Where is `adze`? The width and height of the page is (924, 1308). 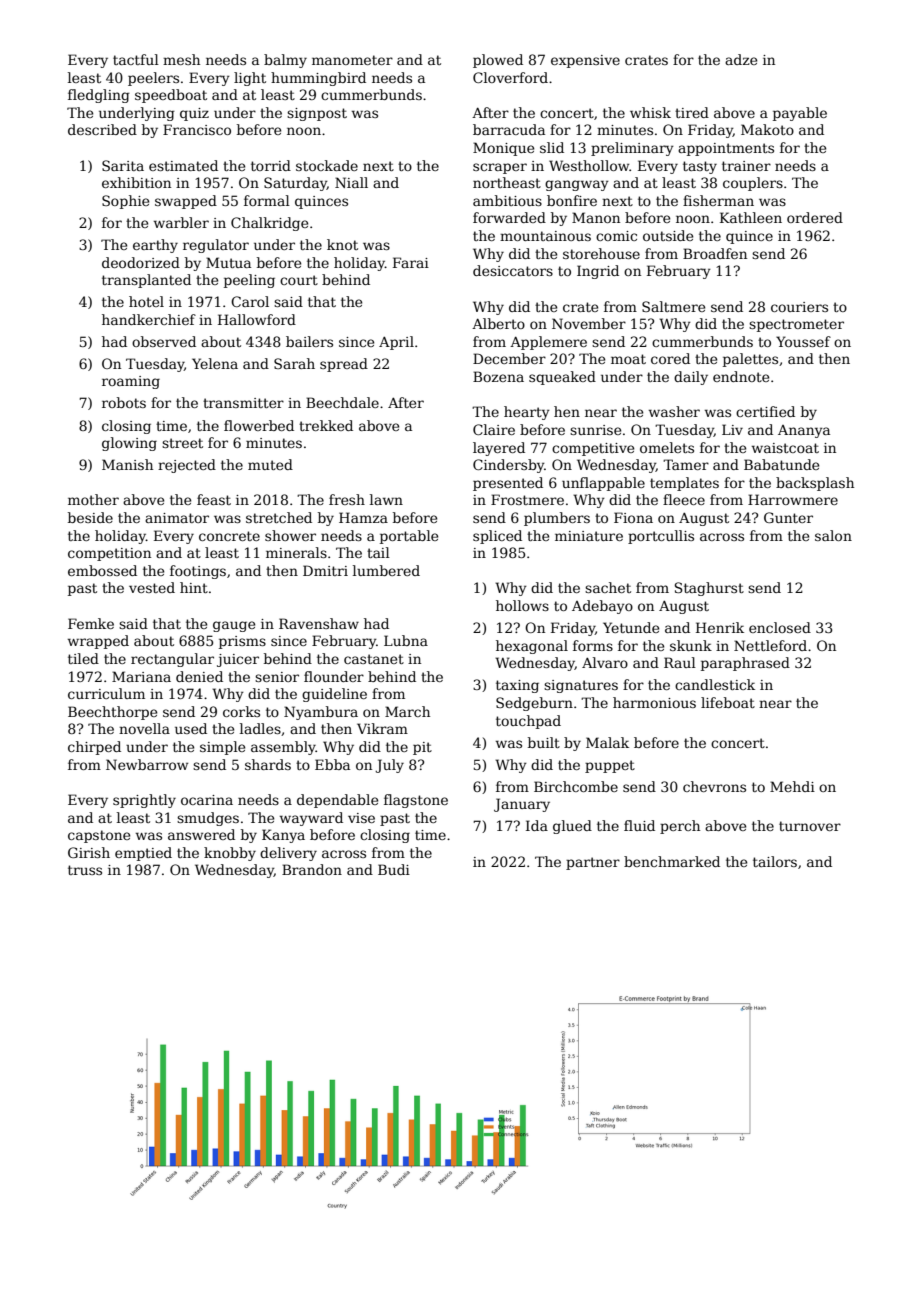 adze is located at coordinates (741, 59).
